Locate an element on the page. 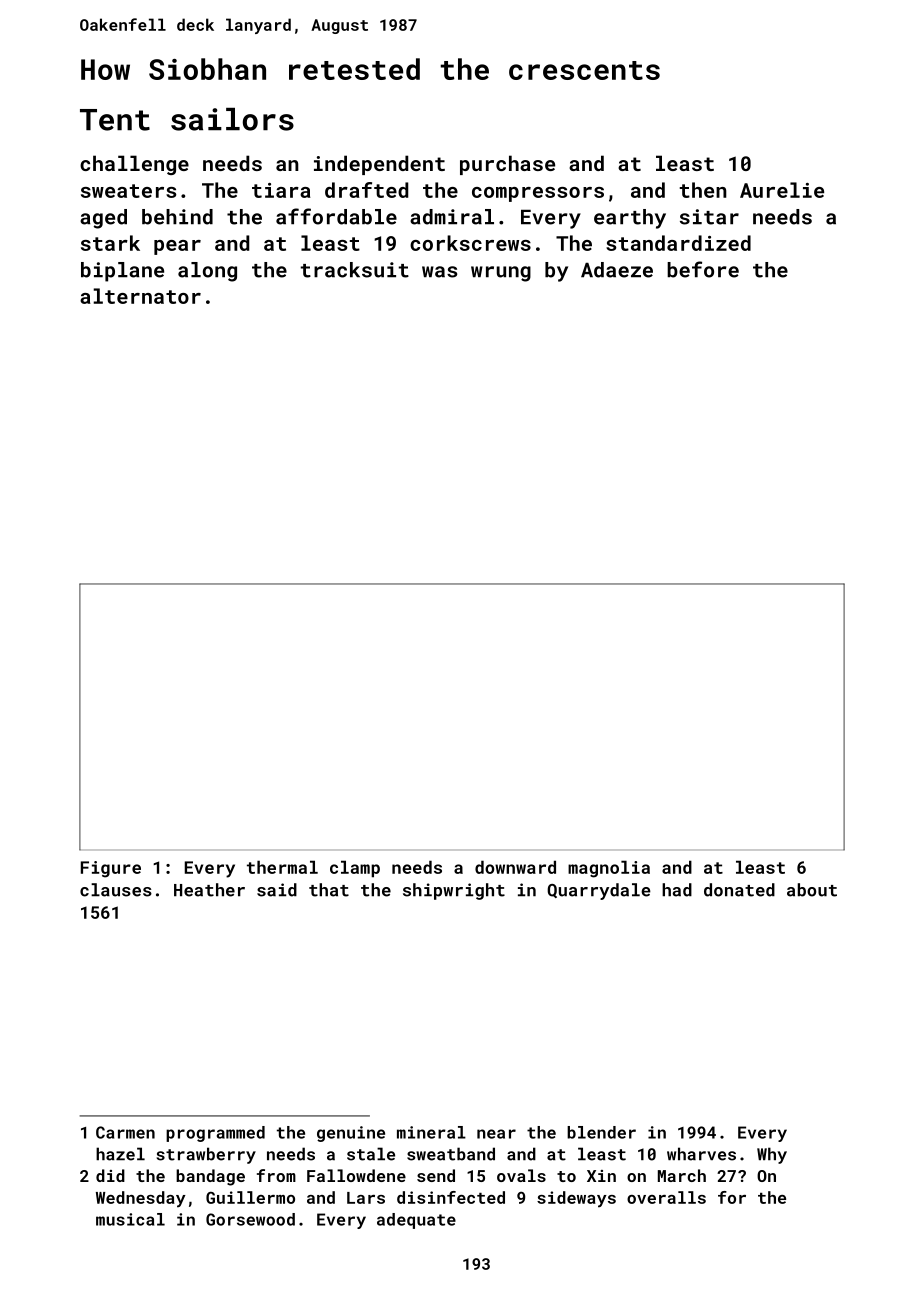 This image has height=1314, width=924. downward is located at coordinates (515, 867).
